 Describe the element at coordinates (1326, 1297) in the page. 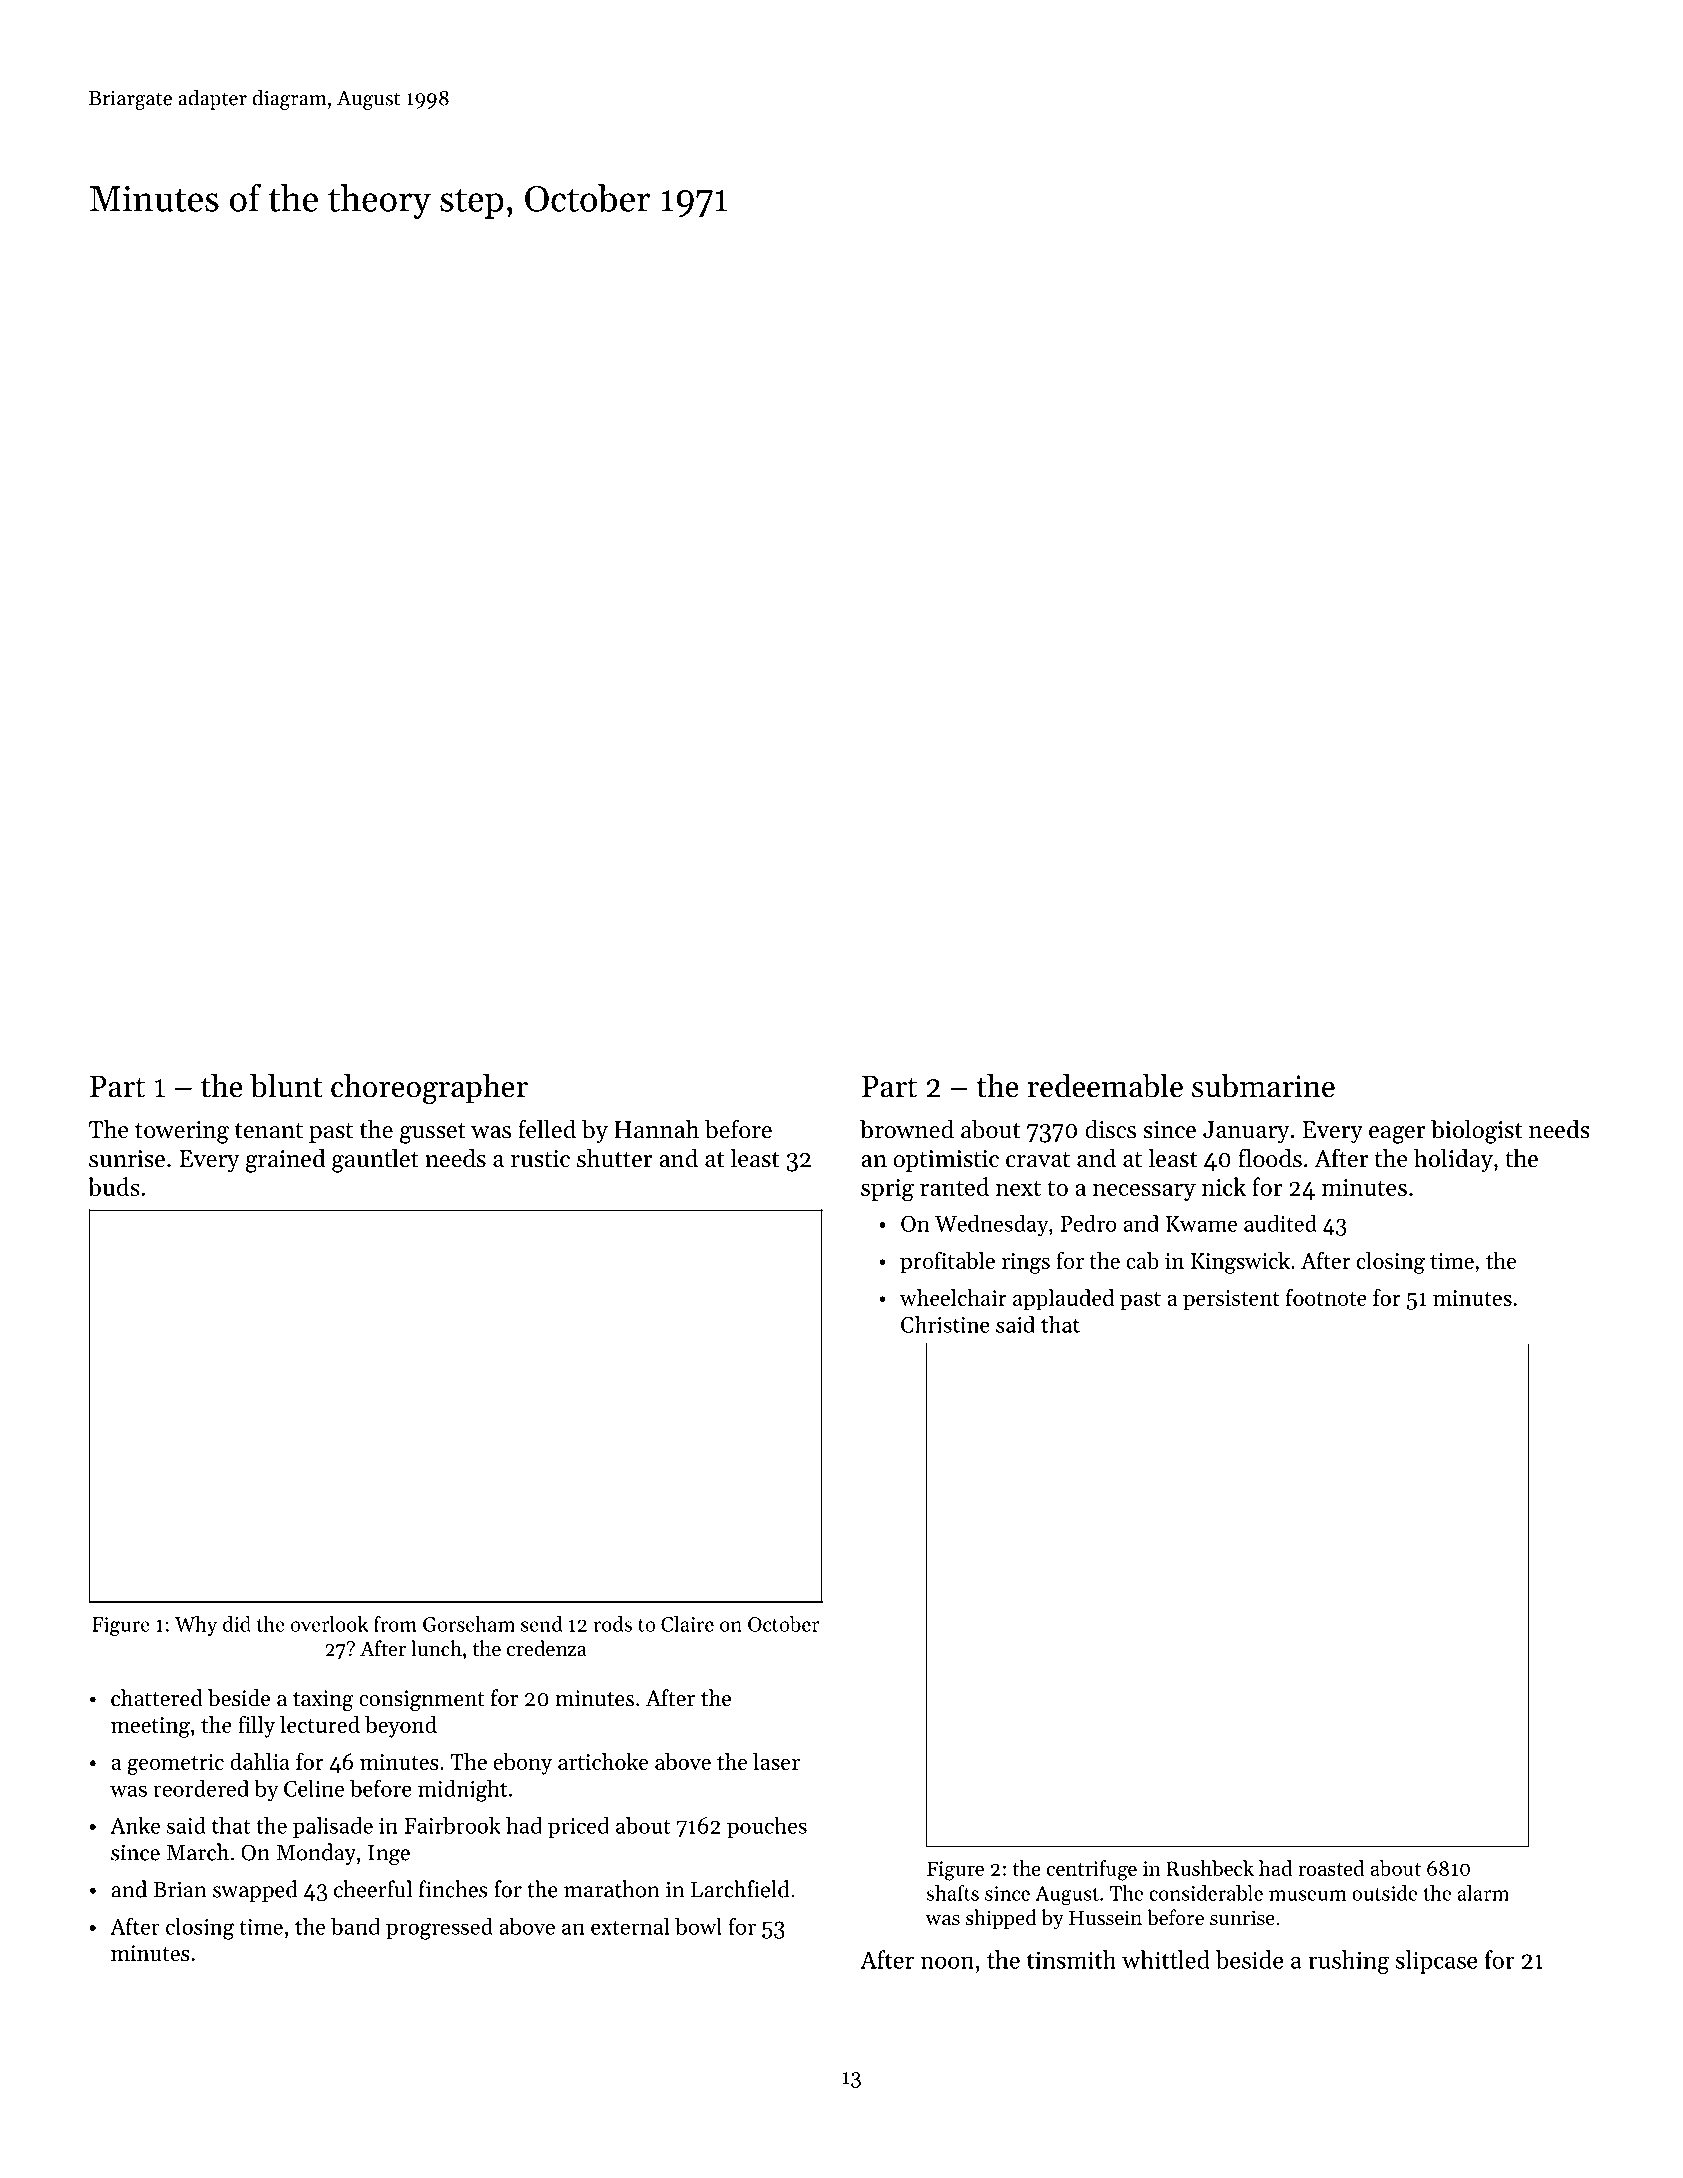

I see `footnote` at that location.
